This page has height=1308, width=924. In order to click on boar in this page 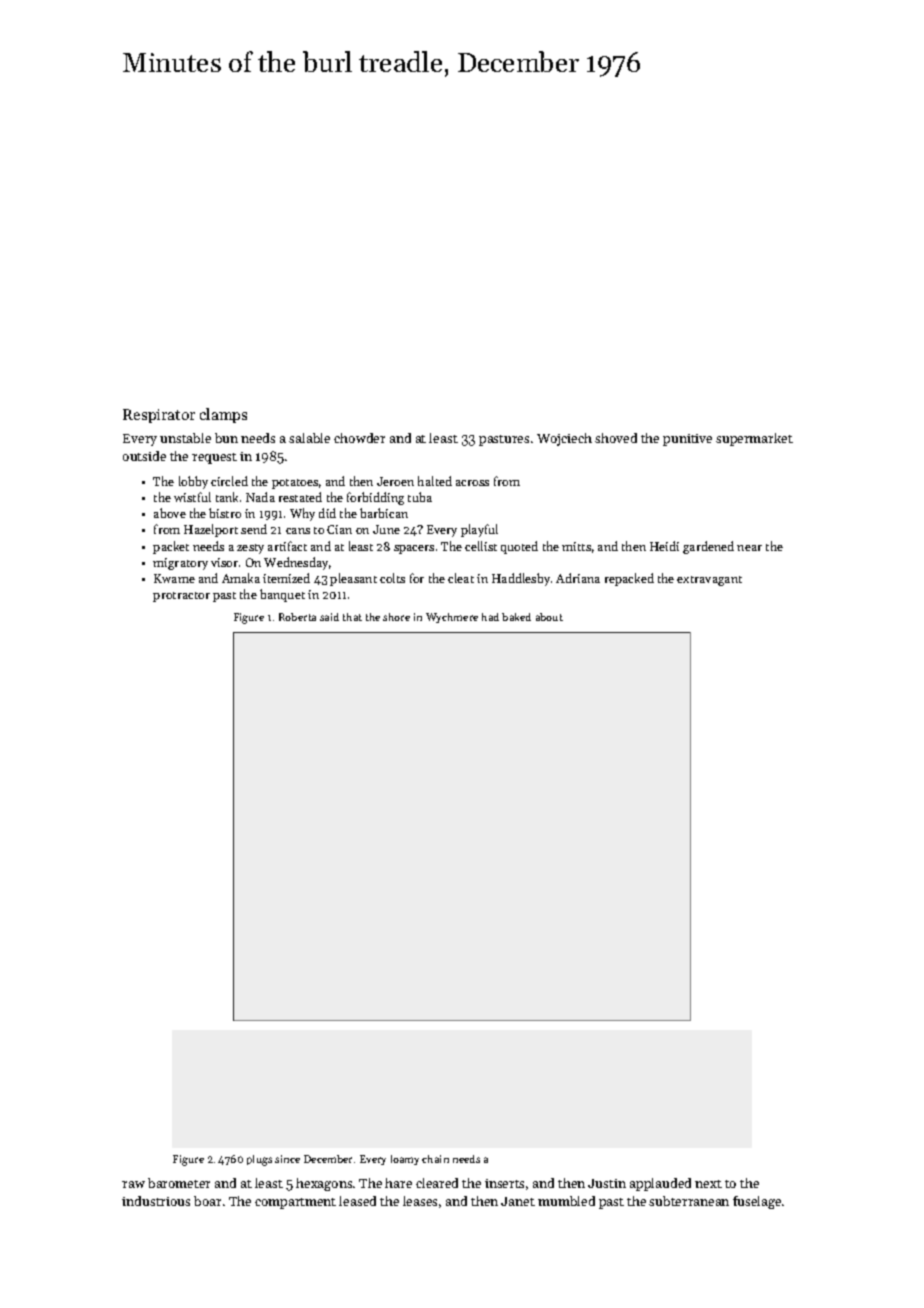, I will do `click(207, 1201)`.
